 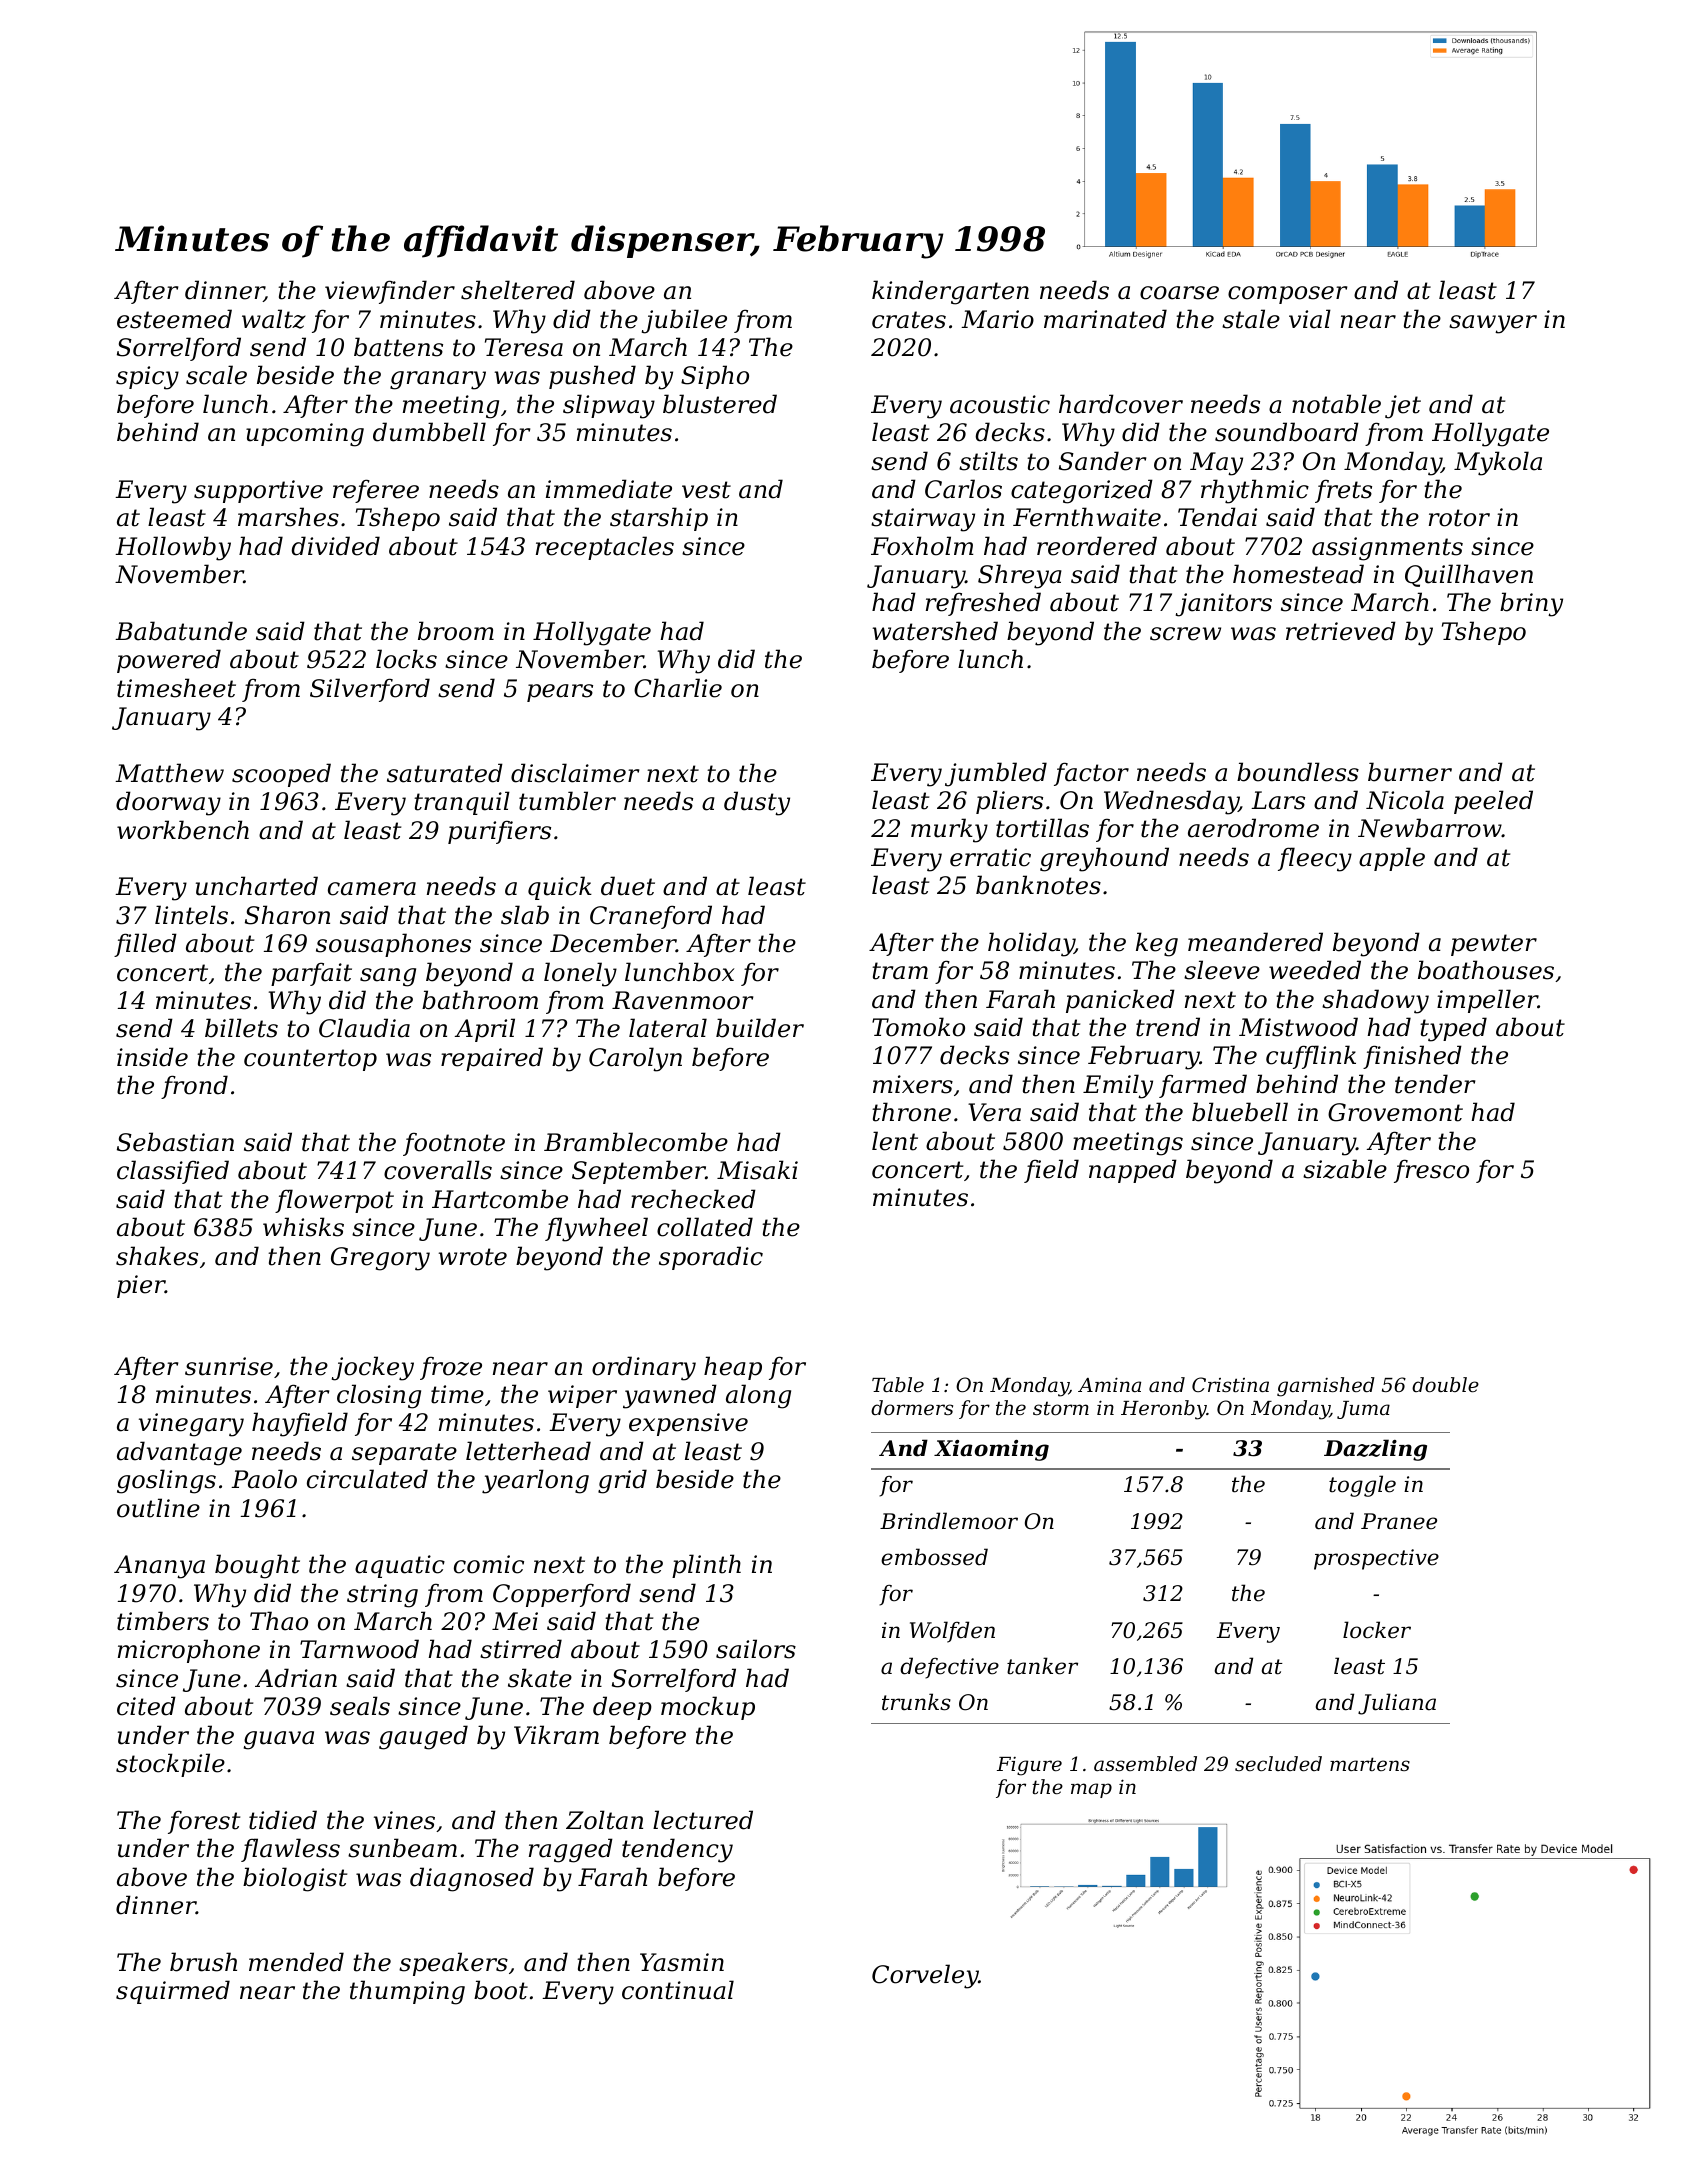 I want to click on viewfinder, so click(x=390, y=292).
